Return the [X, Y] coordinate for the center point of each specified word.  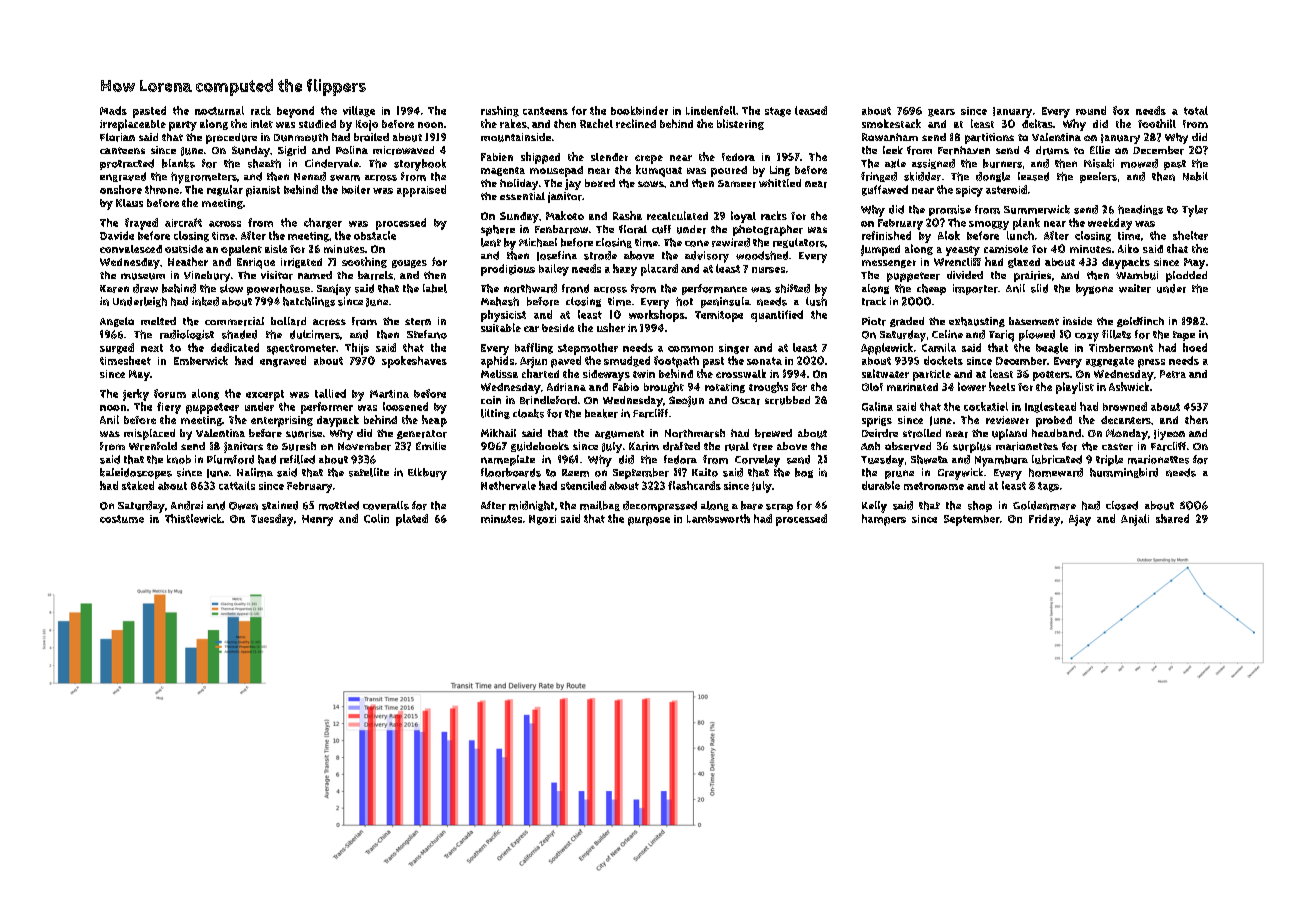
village [359, 111]
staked [138, 485]
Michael [538, 242]
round [1091, 110]
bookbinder [639, 110]
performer [327, 408]
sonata [764, 361]
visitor [277, 275]
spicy [969, 191]
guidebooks [540, 447]
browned [1125, 406]
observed [908, 446]
